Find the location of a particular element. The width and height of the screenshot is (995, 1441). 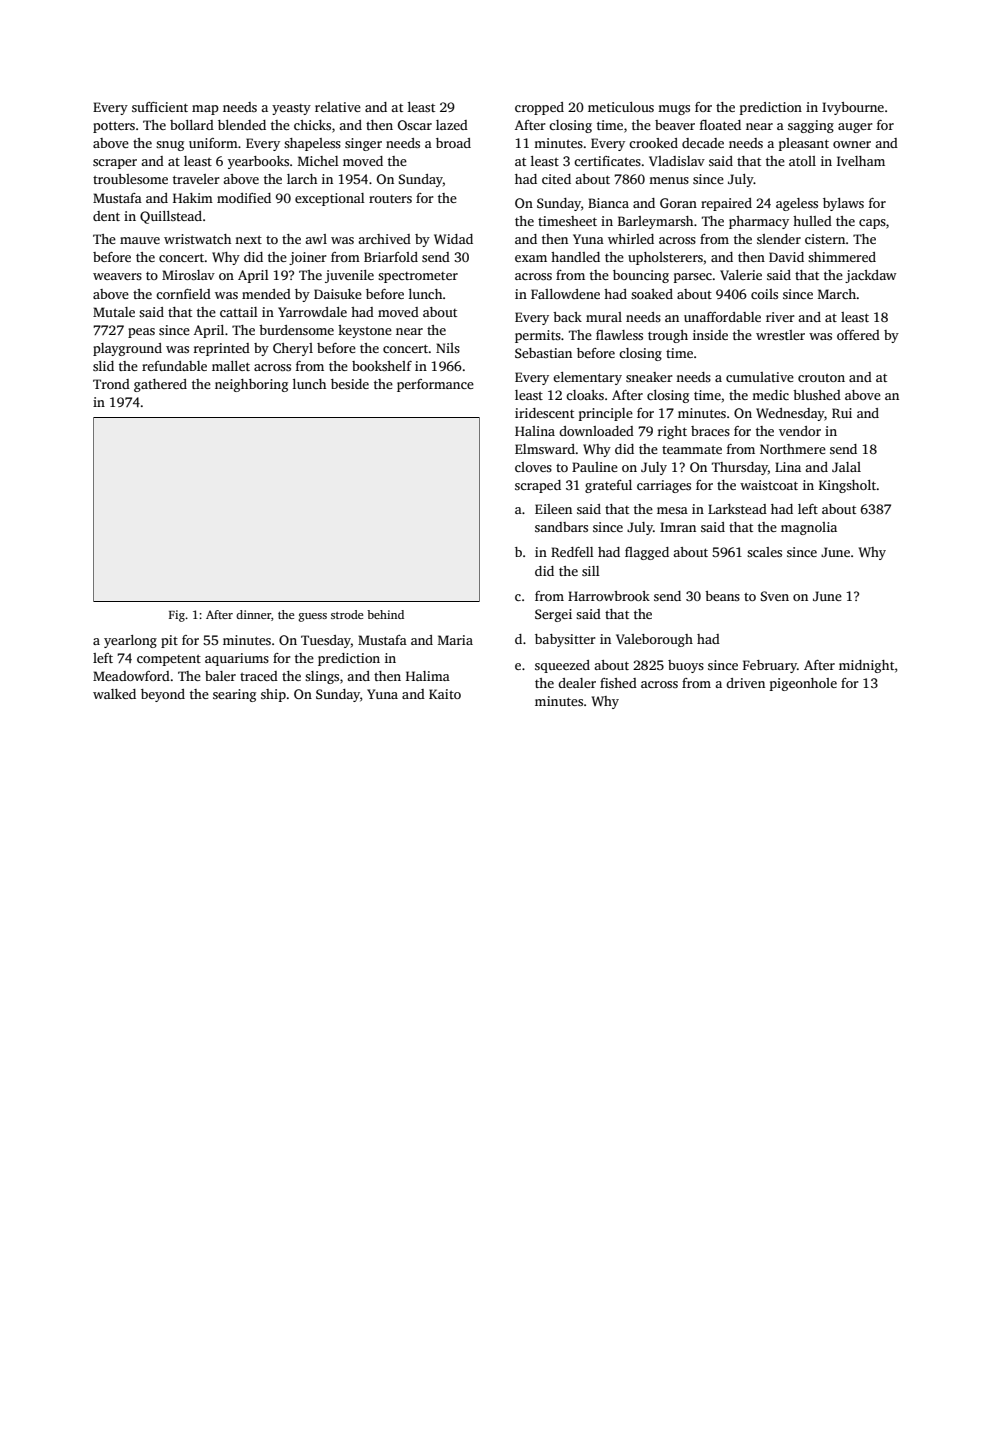

Widad is located at coordinates (453, 239).
